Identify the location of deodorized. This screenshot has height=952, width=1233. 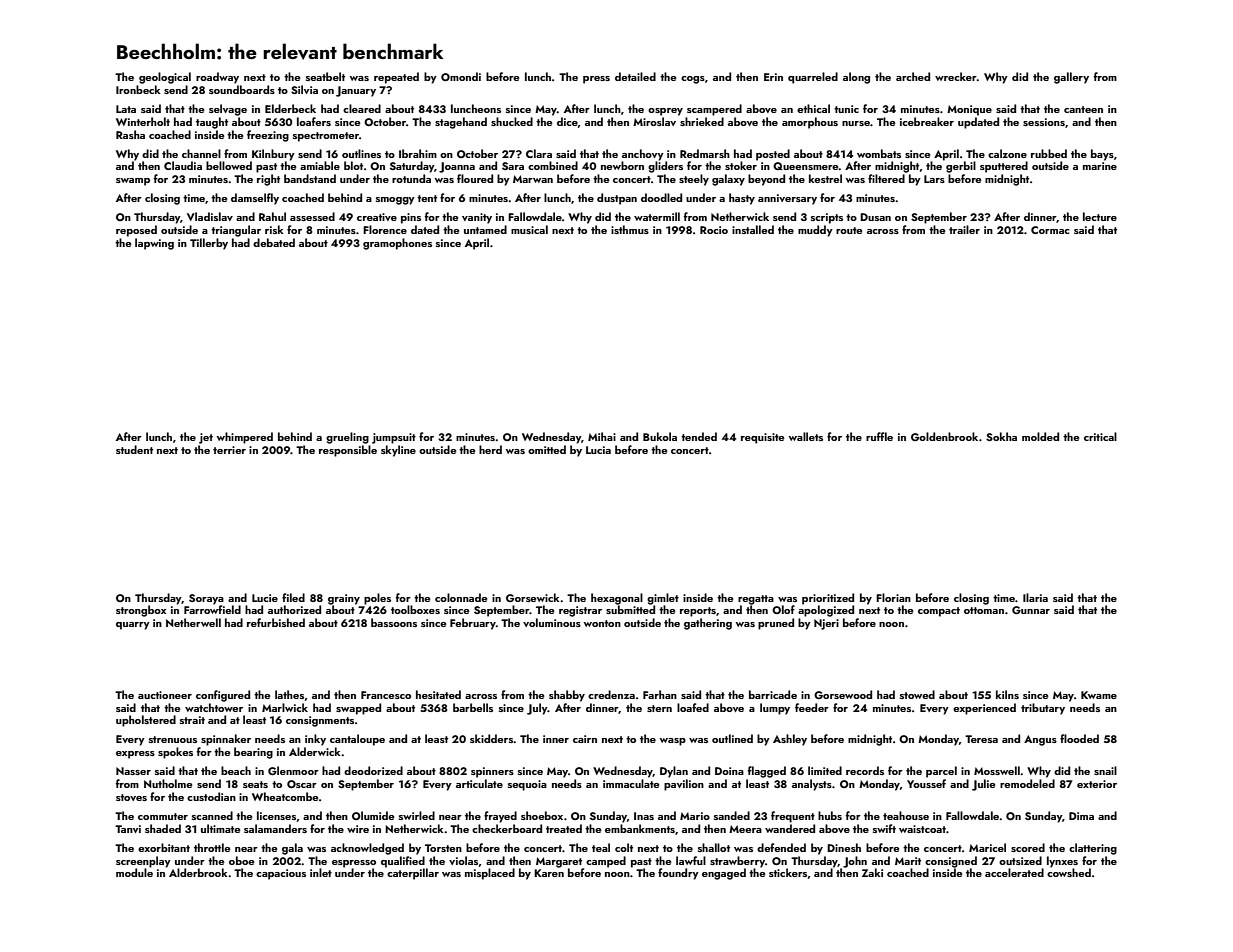
(373, 770).
